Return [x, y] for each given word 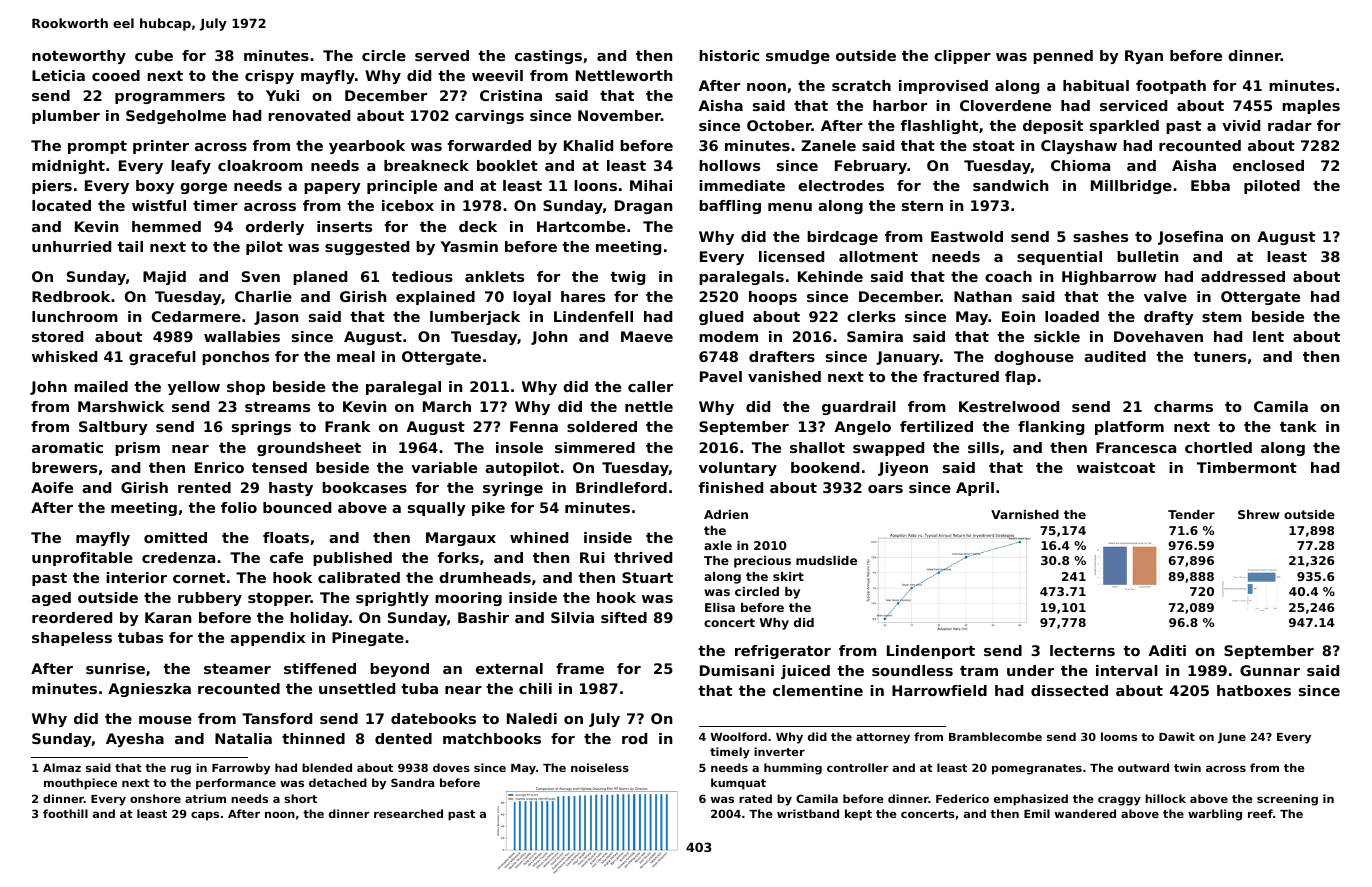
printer [161, 147]
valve [1165, 296]
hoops [773, 298]
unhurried [71, 246]
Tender [1191, 514]
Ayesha [135, 740]
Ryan [1144, 57]
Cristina [511, 95]
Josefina [1190, 238]
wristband [808, 813]
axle [718, 545]
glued [721, 318]
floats [286, 537]
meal [356, 356]
